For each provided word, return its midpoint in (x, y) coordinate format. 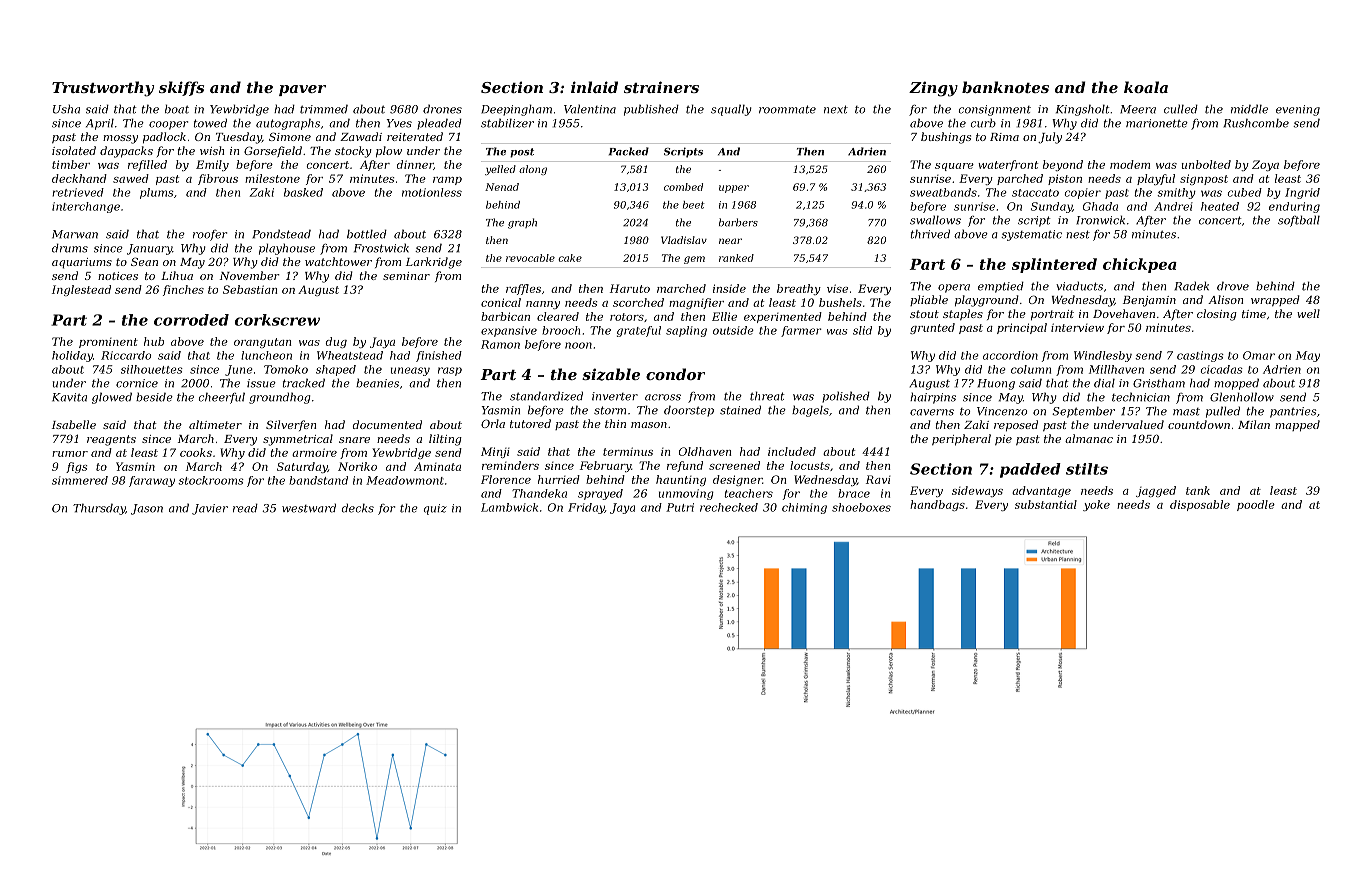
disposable (1200, 505)
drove (1233, 286)
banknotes (1005, 87)
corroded (191, 320)
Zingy (933, 89)
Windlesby (1103, 356)
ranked (736, 258)
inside (729, 288)
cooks (196, 452)
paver (302, 90)
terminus (628, 451)
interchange (86, 207)
